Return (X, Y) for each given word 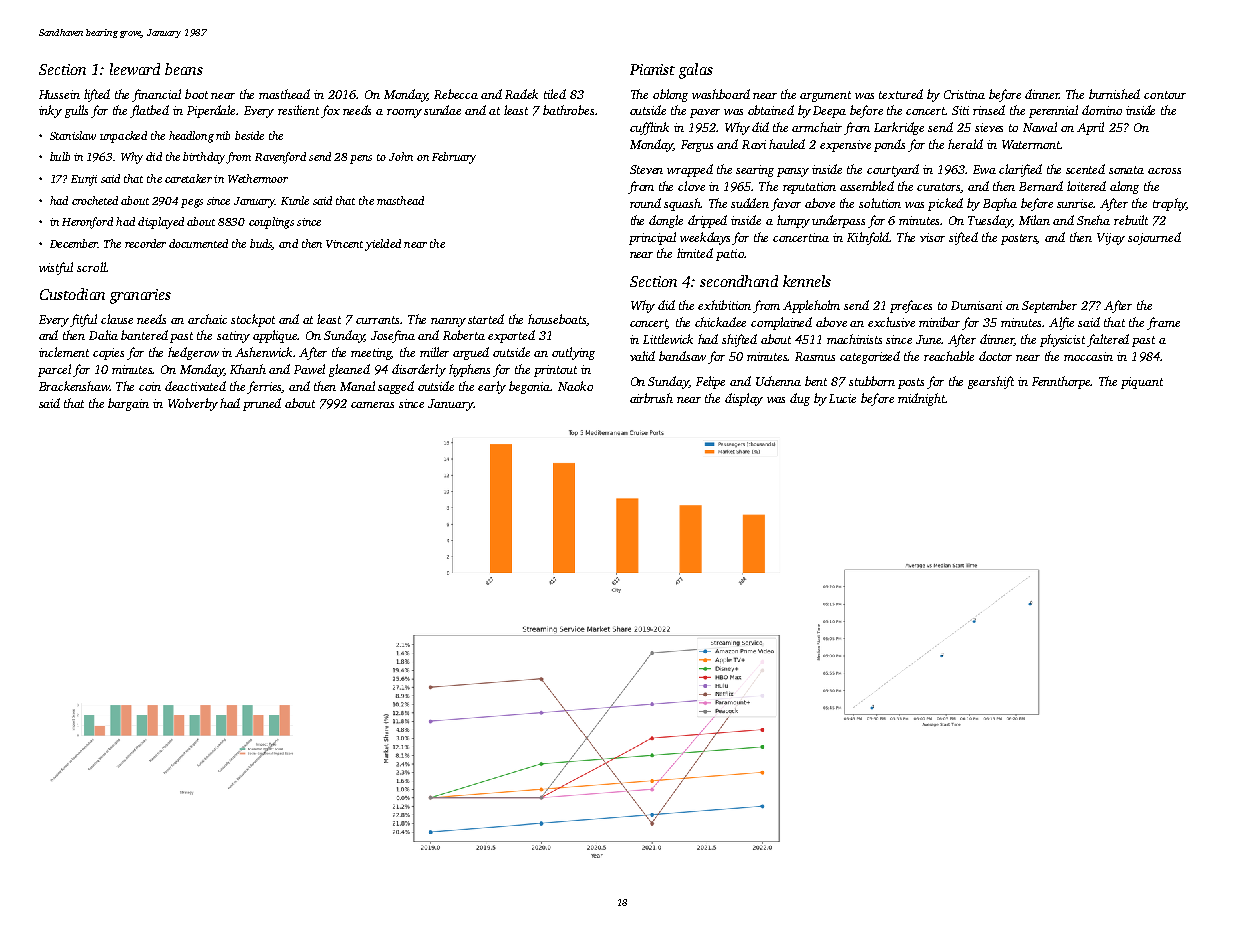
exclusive (891, 322)
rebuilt (1131, 220)
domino (1102, 110)
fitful (83, 320)
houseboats (557, 319)
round (645, 203)
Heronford (87, 223)
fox (330, 111)
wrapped (690, 170)
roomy (404, 113)
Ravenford (280, 158)
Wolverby (193, 404)
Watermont (1031, 144)
